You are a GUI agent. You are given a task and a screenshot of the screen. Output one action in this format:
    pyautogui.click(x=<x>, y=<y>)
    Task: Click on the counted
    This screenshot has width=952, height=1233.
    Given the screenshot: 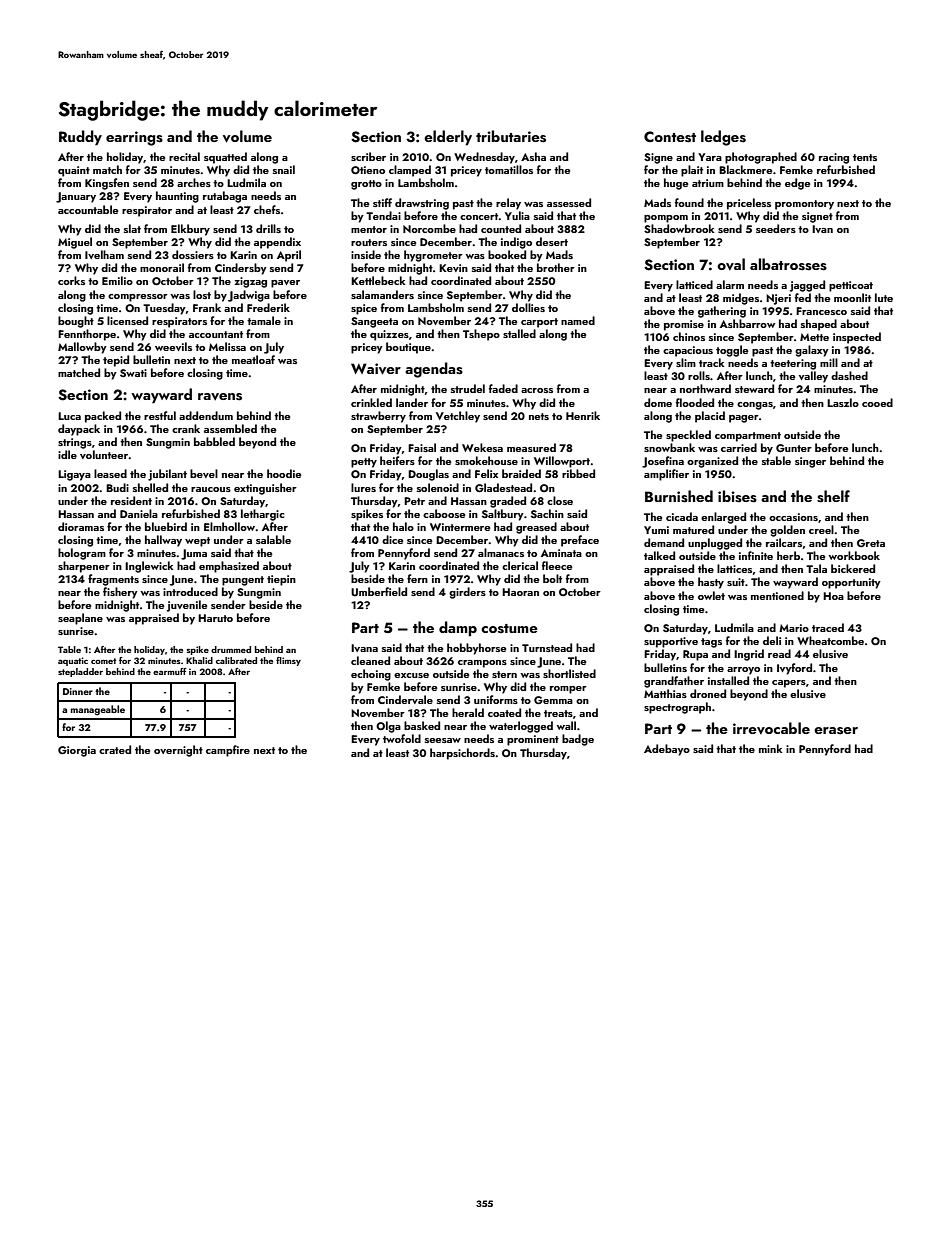 What is the action you would take?
    pyautogui.click(x=501, y=228)
